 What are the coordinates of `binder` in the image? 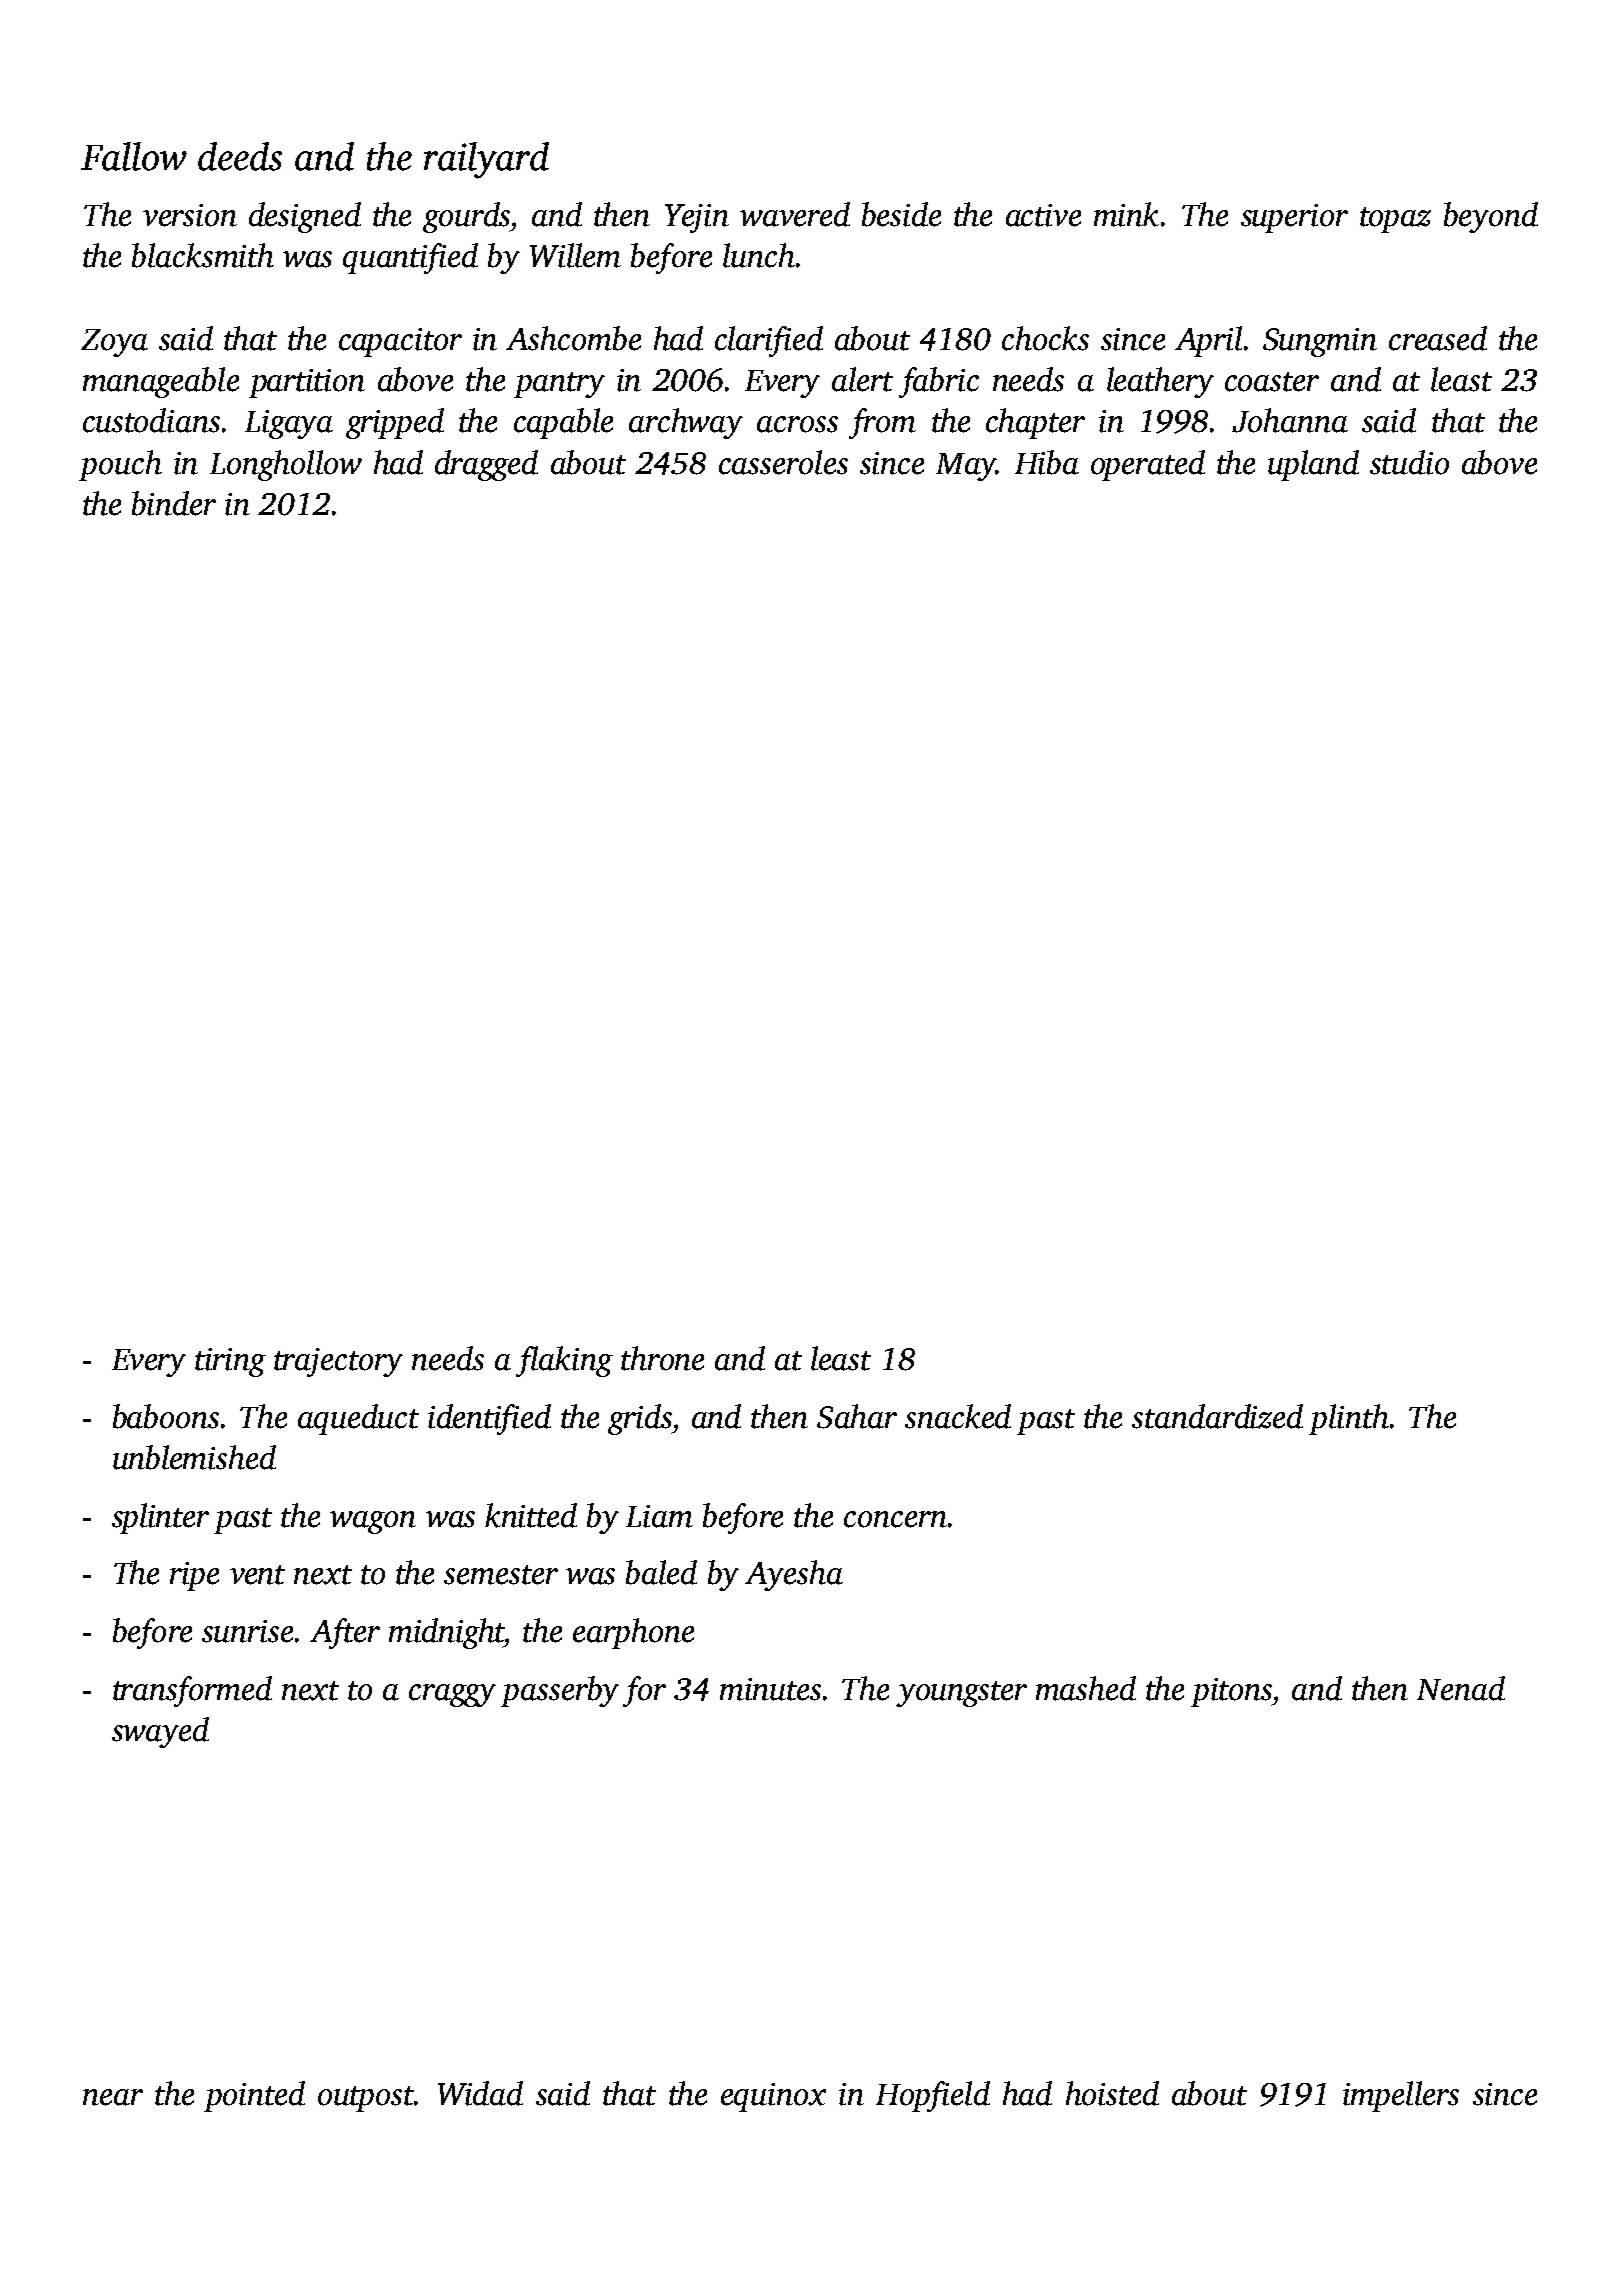 It's located at (174, 503).
